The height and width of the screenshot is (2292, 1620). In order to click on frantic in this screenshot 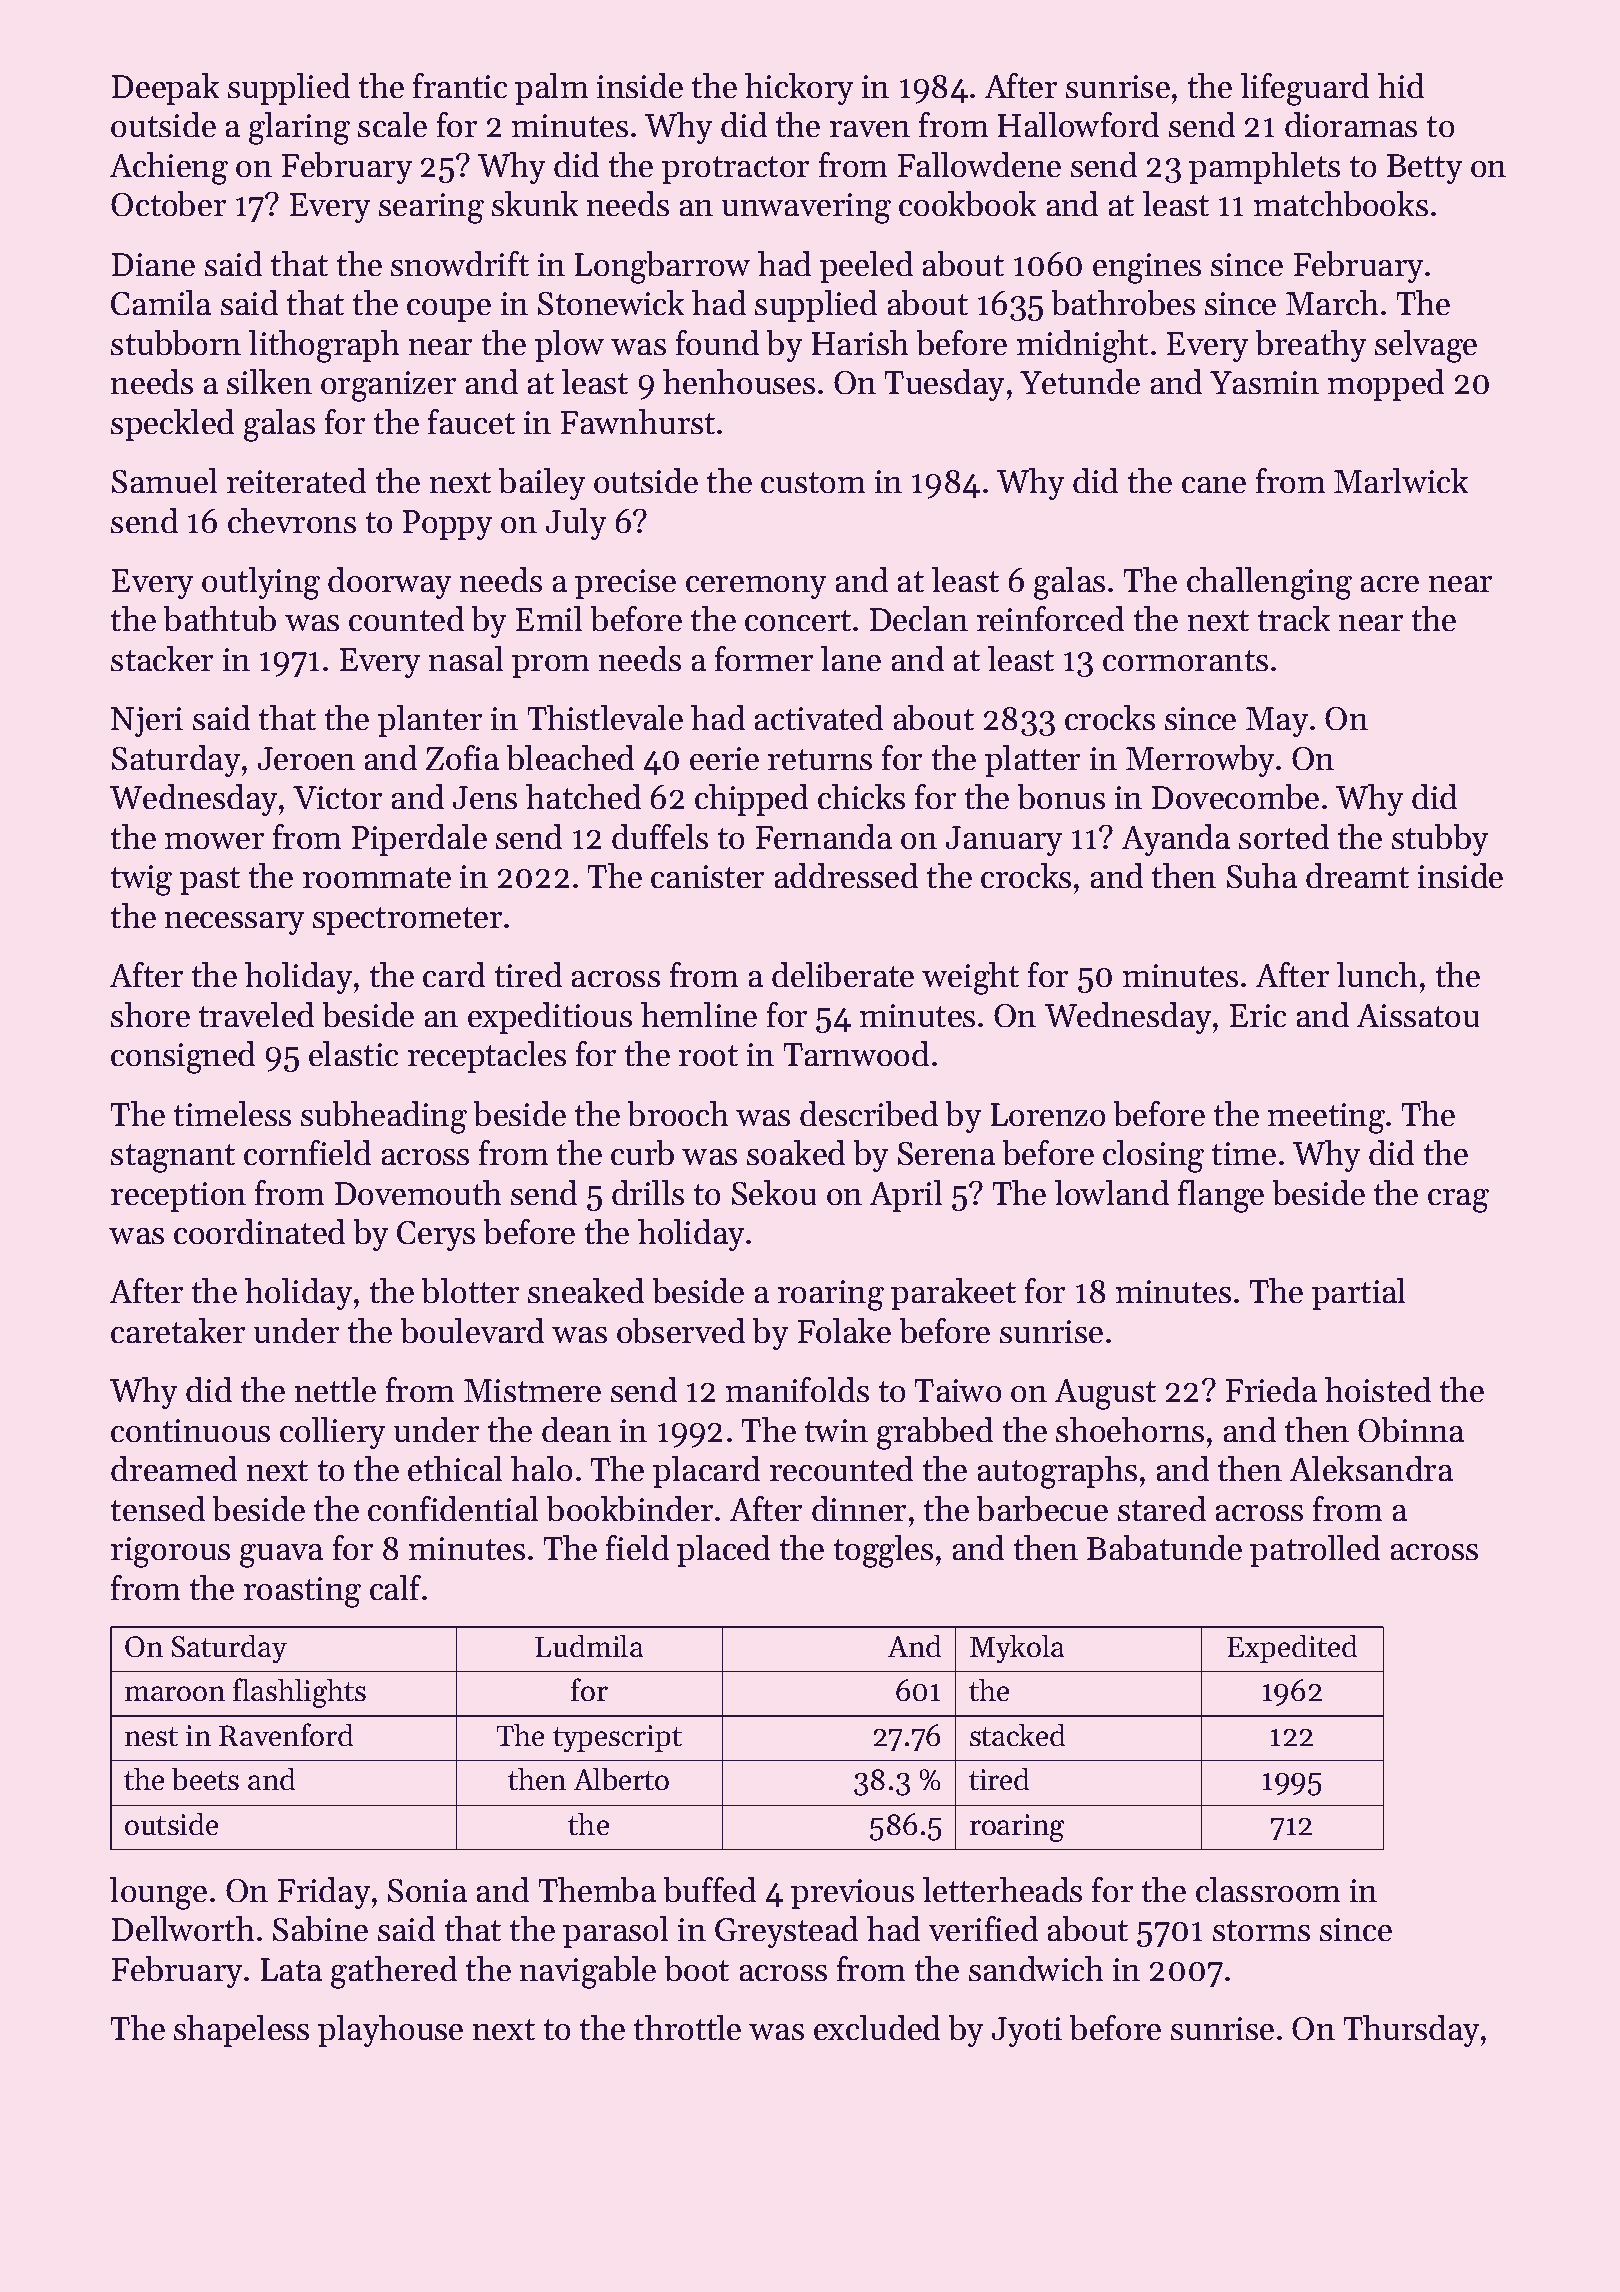, I will do `click(460, 85)`.
